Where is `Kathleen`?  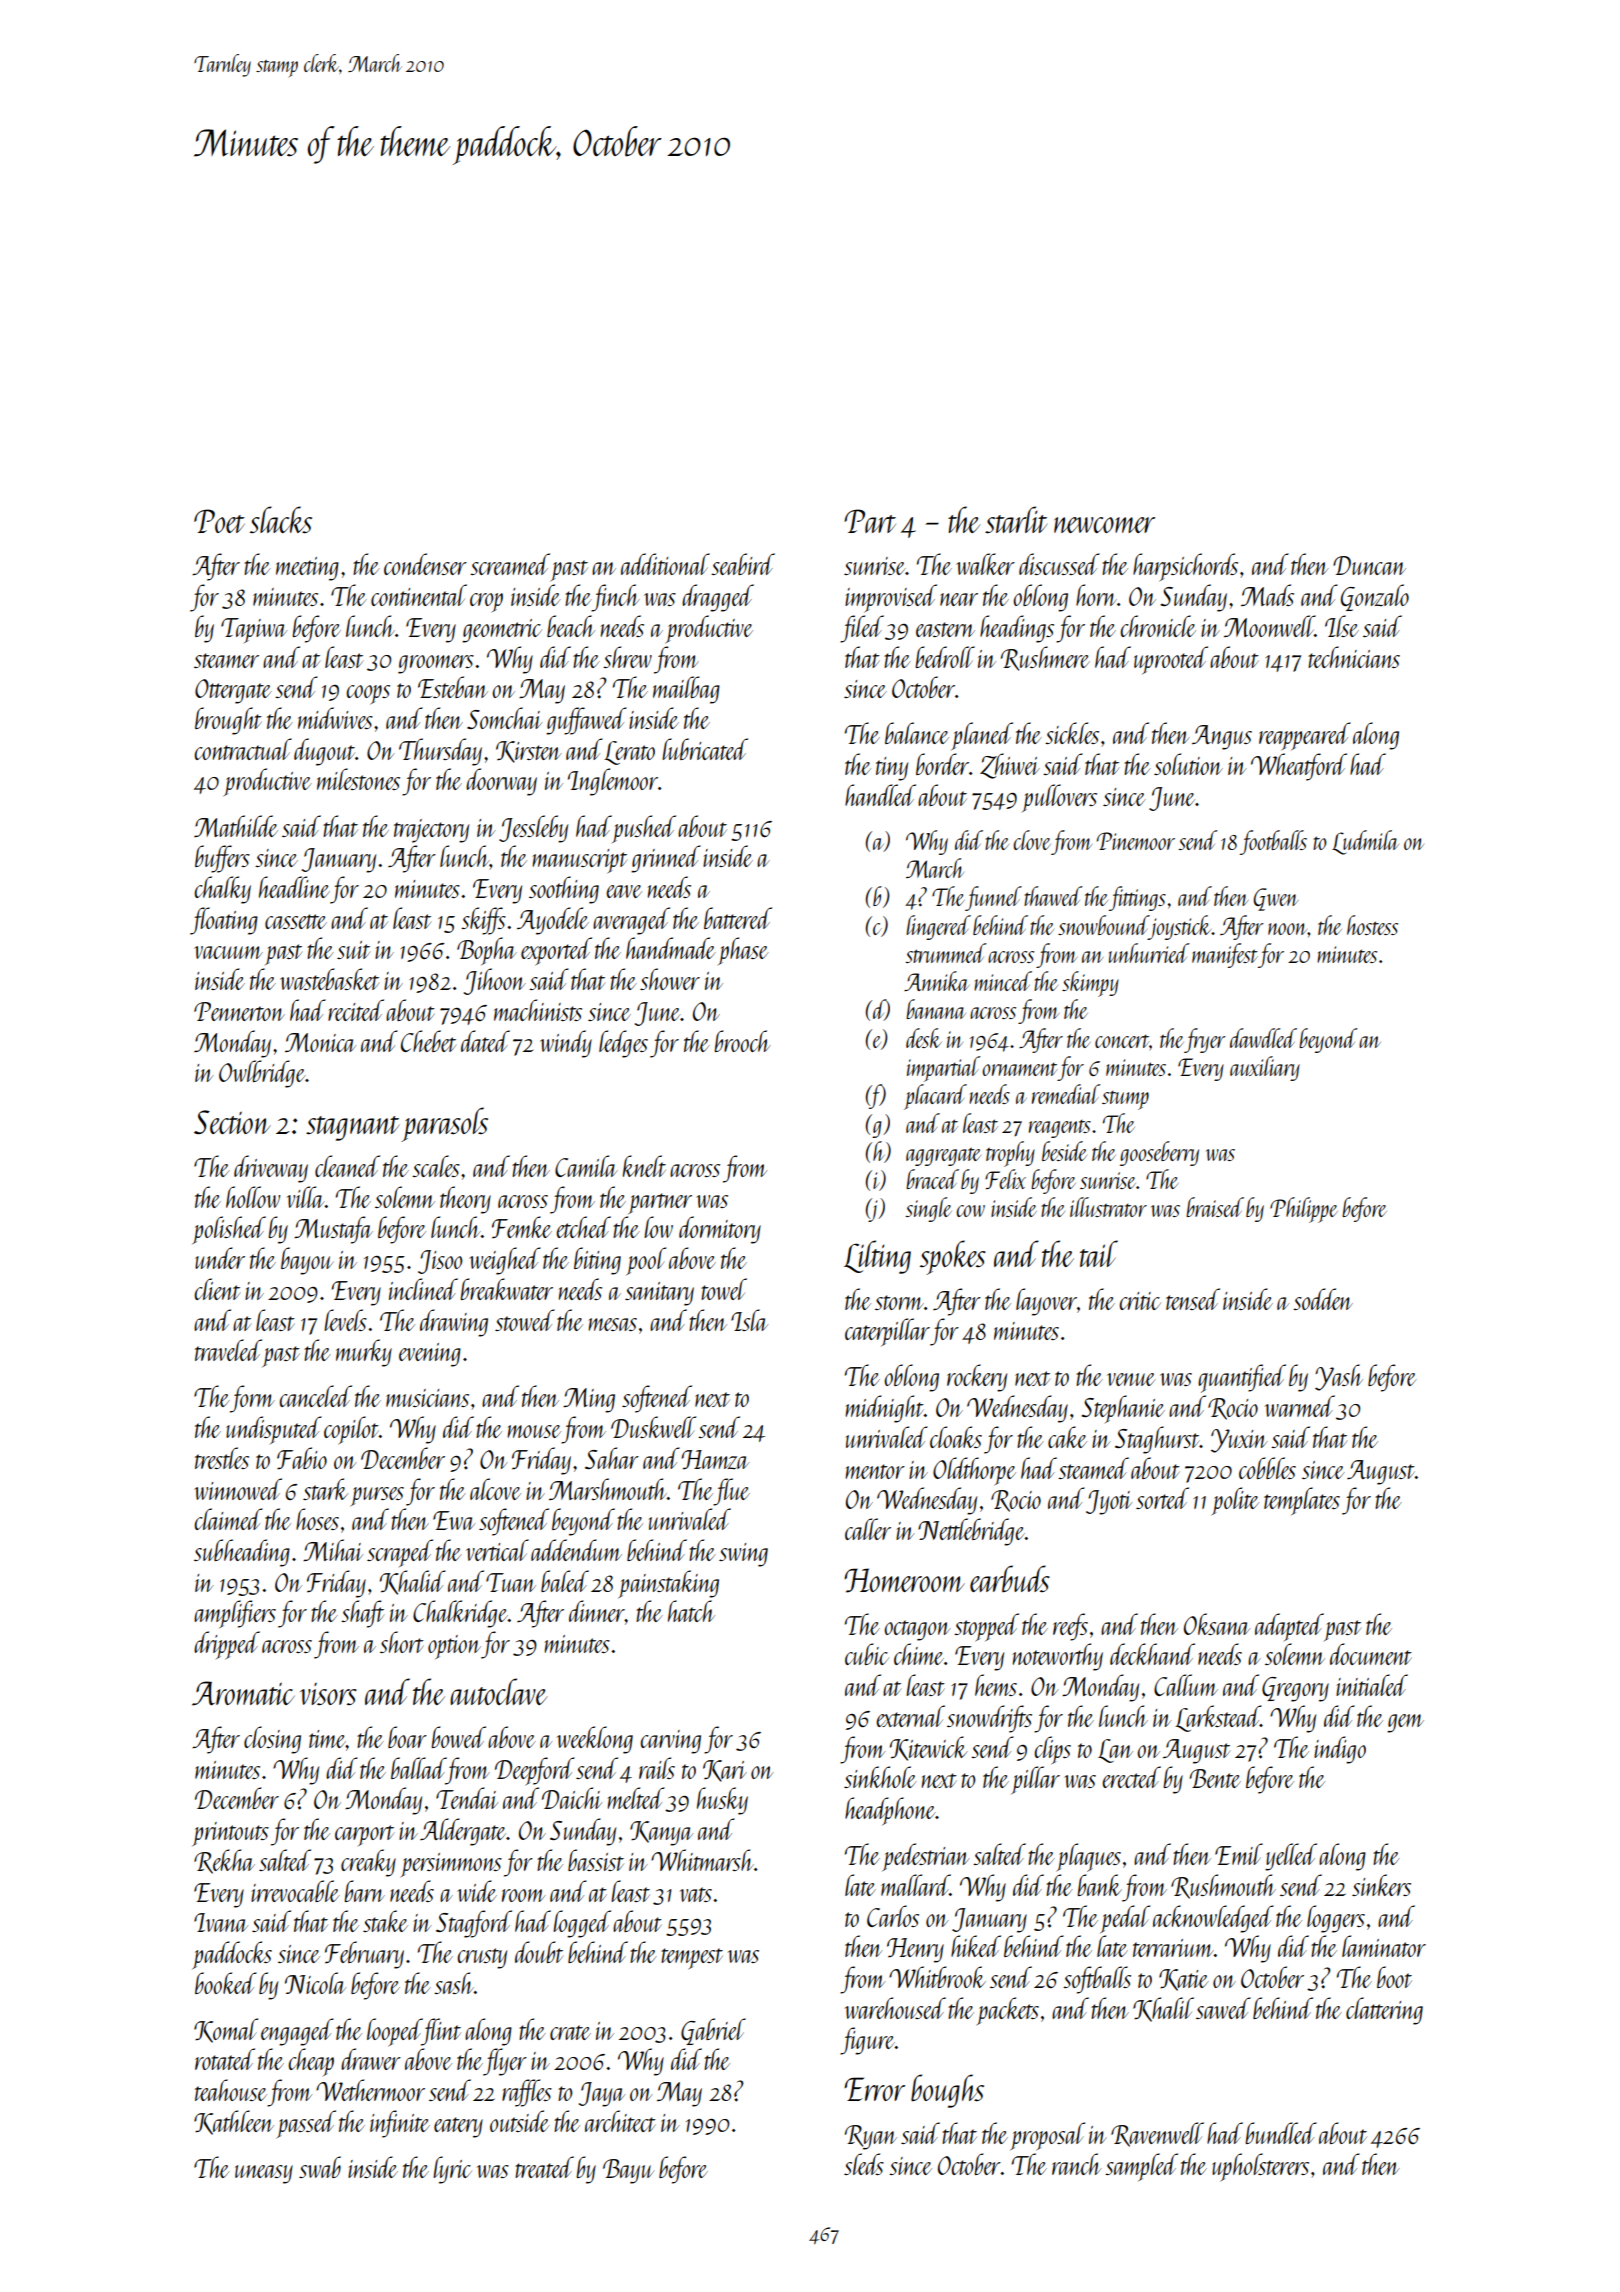 Kathleen is located at coordinates (234, 2122).
